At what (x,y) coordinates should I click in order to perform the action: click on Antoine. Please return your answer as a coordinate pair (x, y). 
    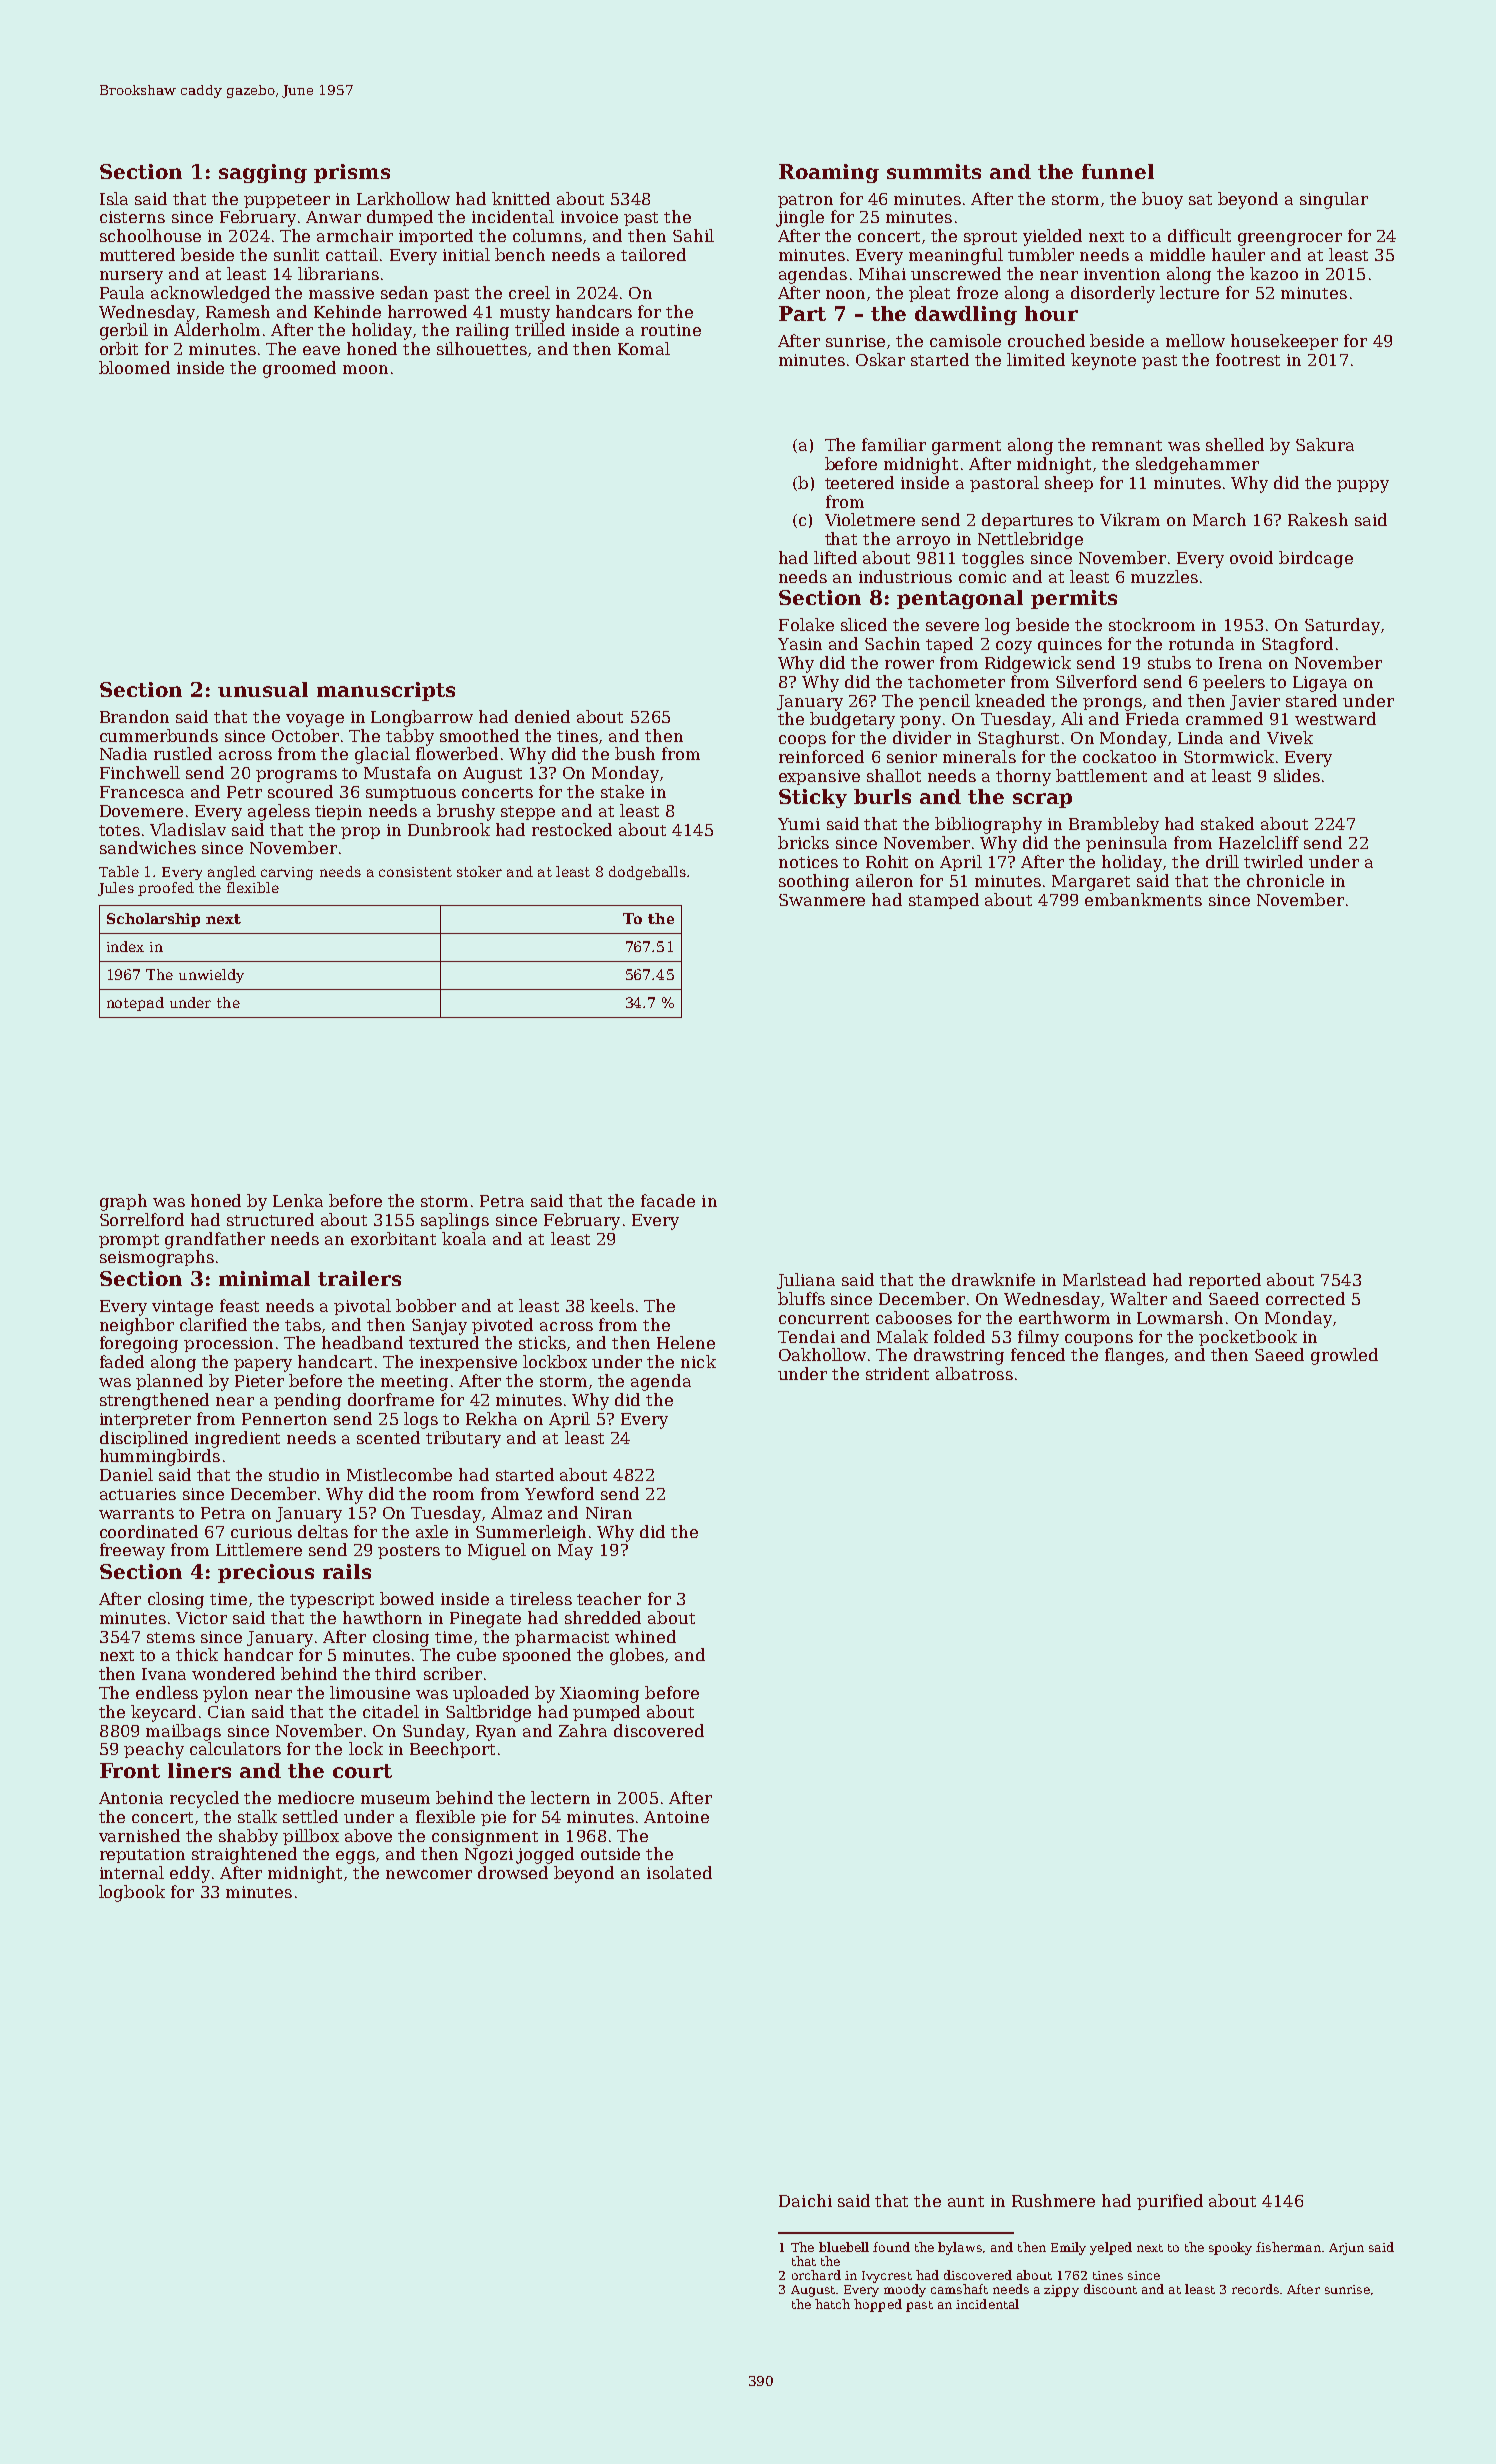
    Looking at the image, I should click on (676, 1817).
